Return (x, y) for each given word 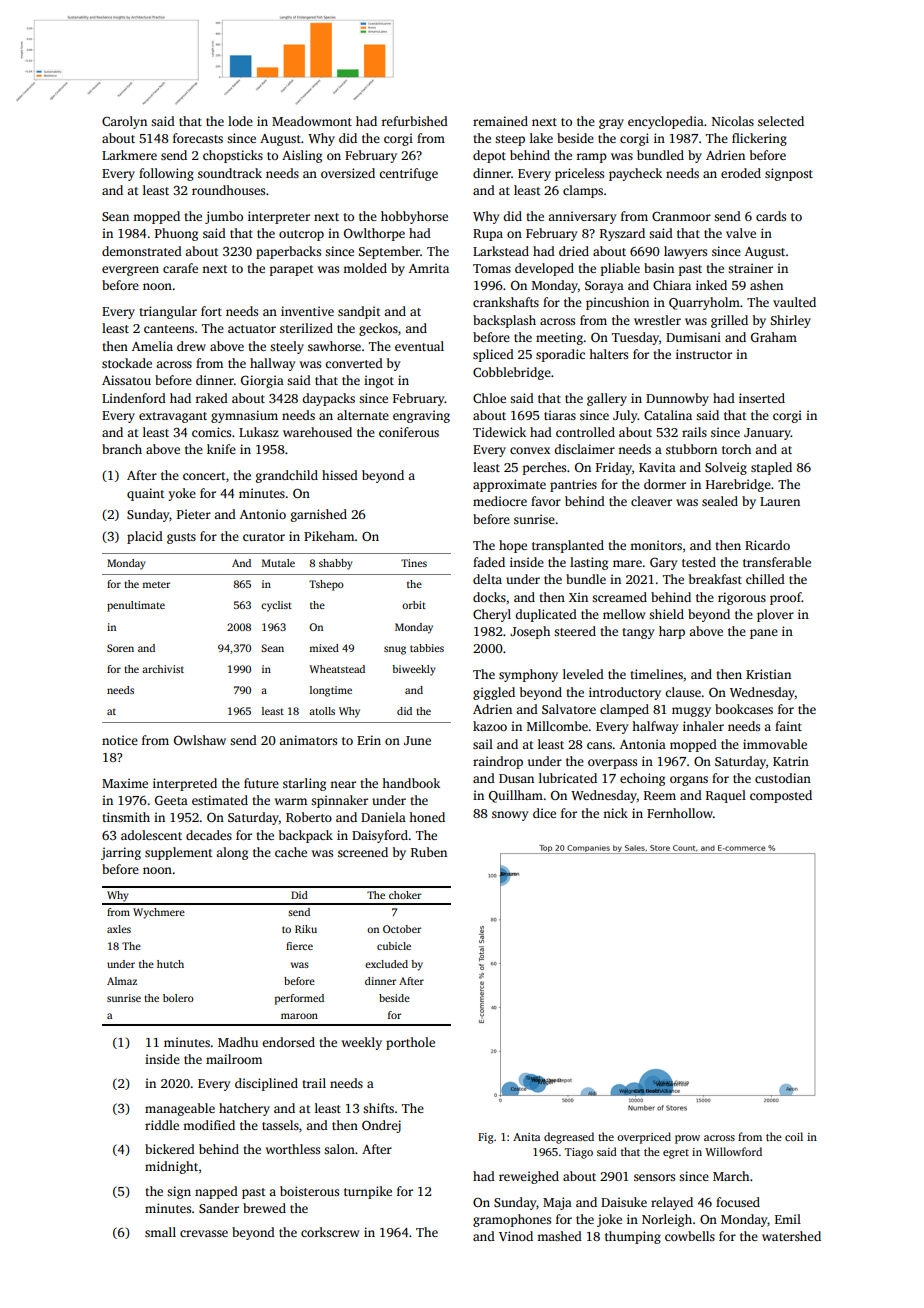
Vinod (516, 1236)
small (160, 1232)
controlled (585, 432)
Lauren (780, 501)
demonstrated (142, 251)
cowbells (690, 1236)
